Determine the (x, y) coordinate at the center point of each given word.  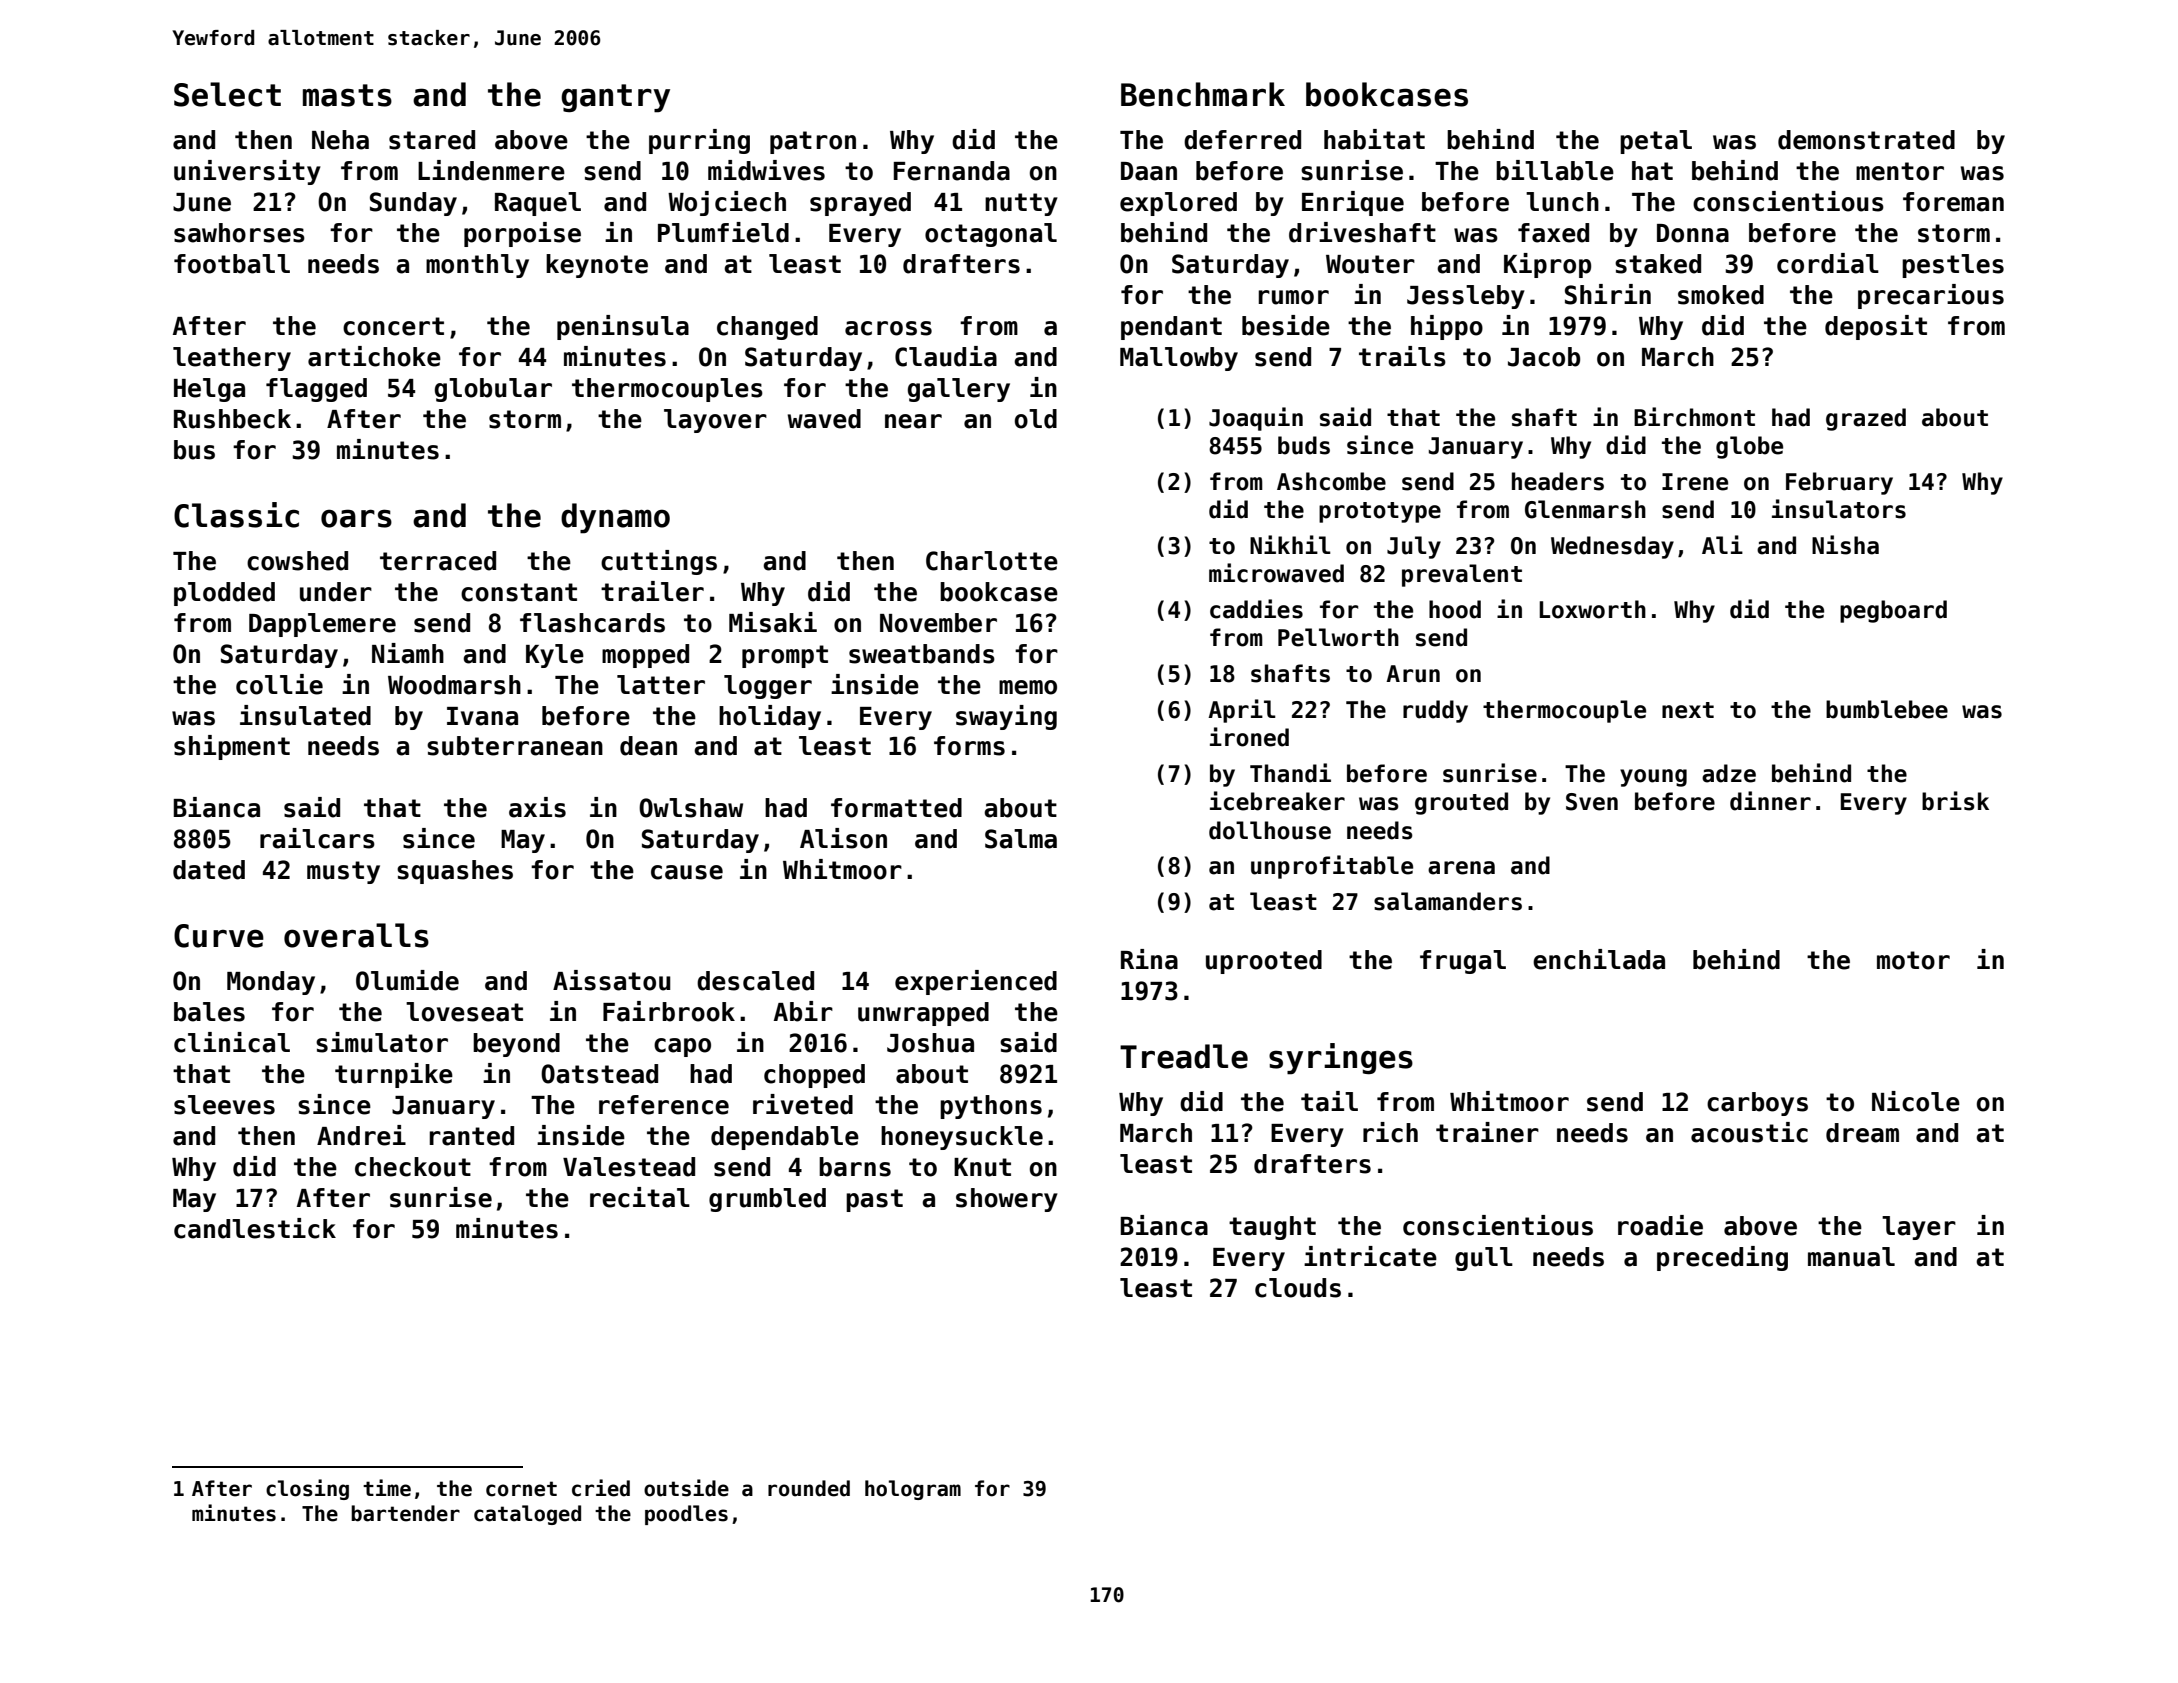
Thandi (1290, 773)
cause (687, 872)
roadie (1660, 1225)
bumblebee (1887, 709)
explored (1178, 204)
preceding (1722, 1258)
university (247, 172)
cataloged (527, 1515)
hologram (913, 1490)
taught (1272, 1228)
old (1036, 419)
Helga (209, 390)
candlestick (255, 1228)
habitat (1374, 139)
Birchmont (1694, 417)
